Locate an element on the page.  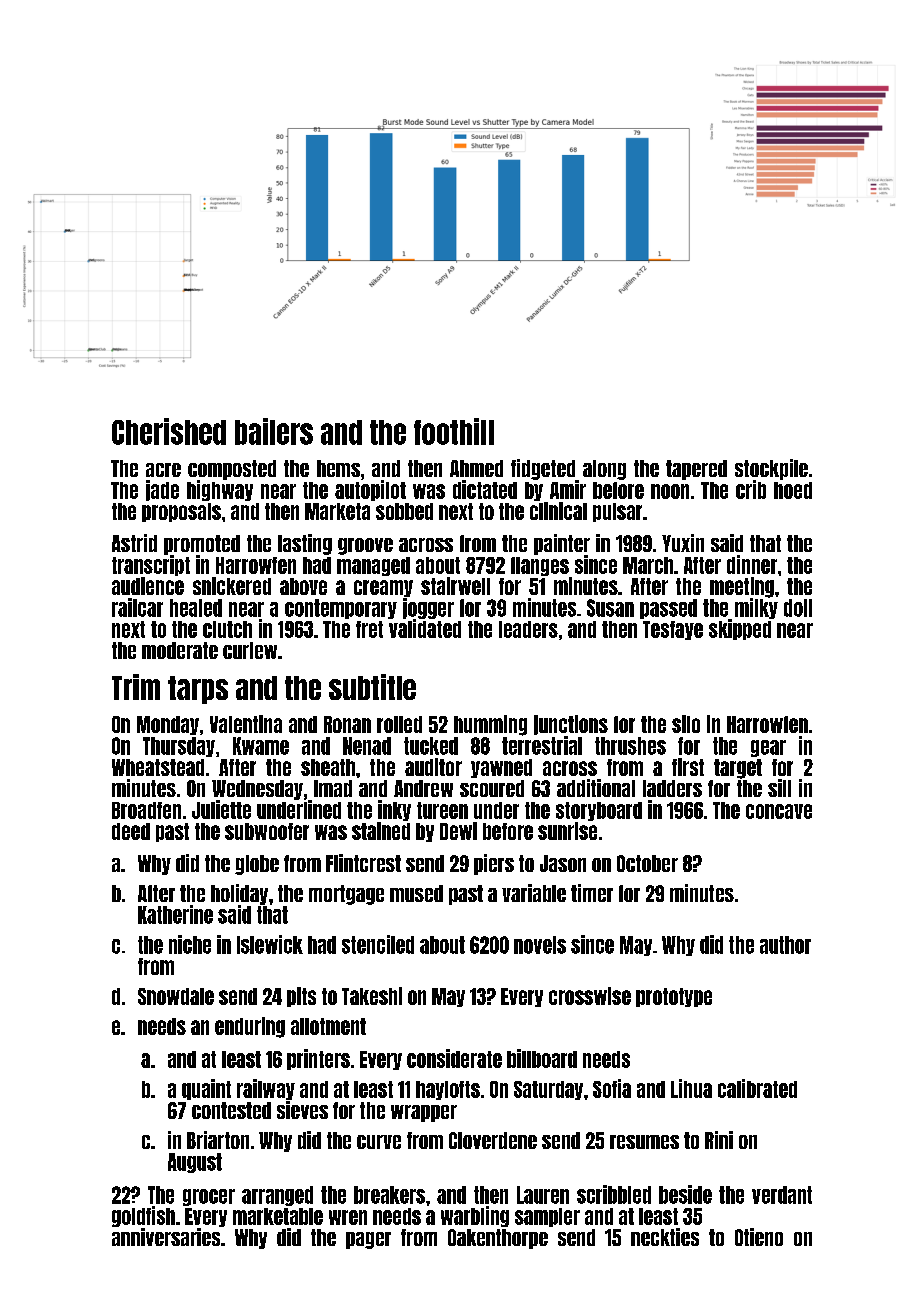
Cherished is located at coordinates (169, 431).
